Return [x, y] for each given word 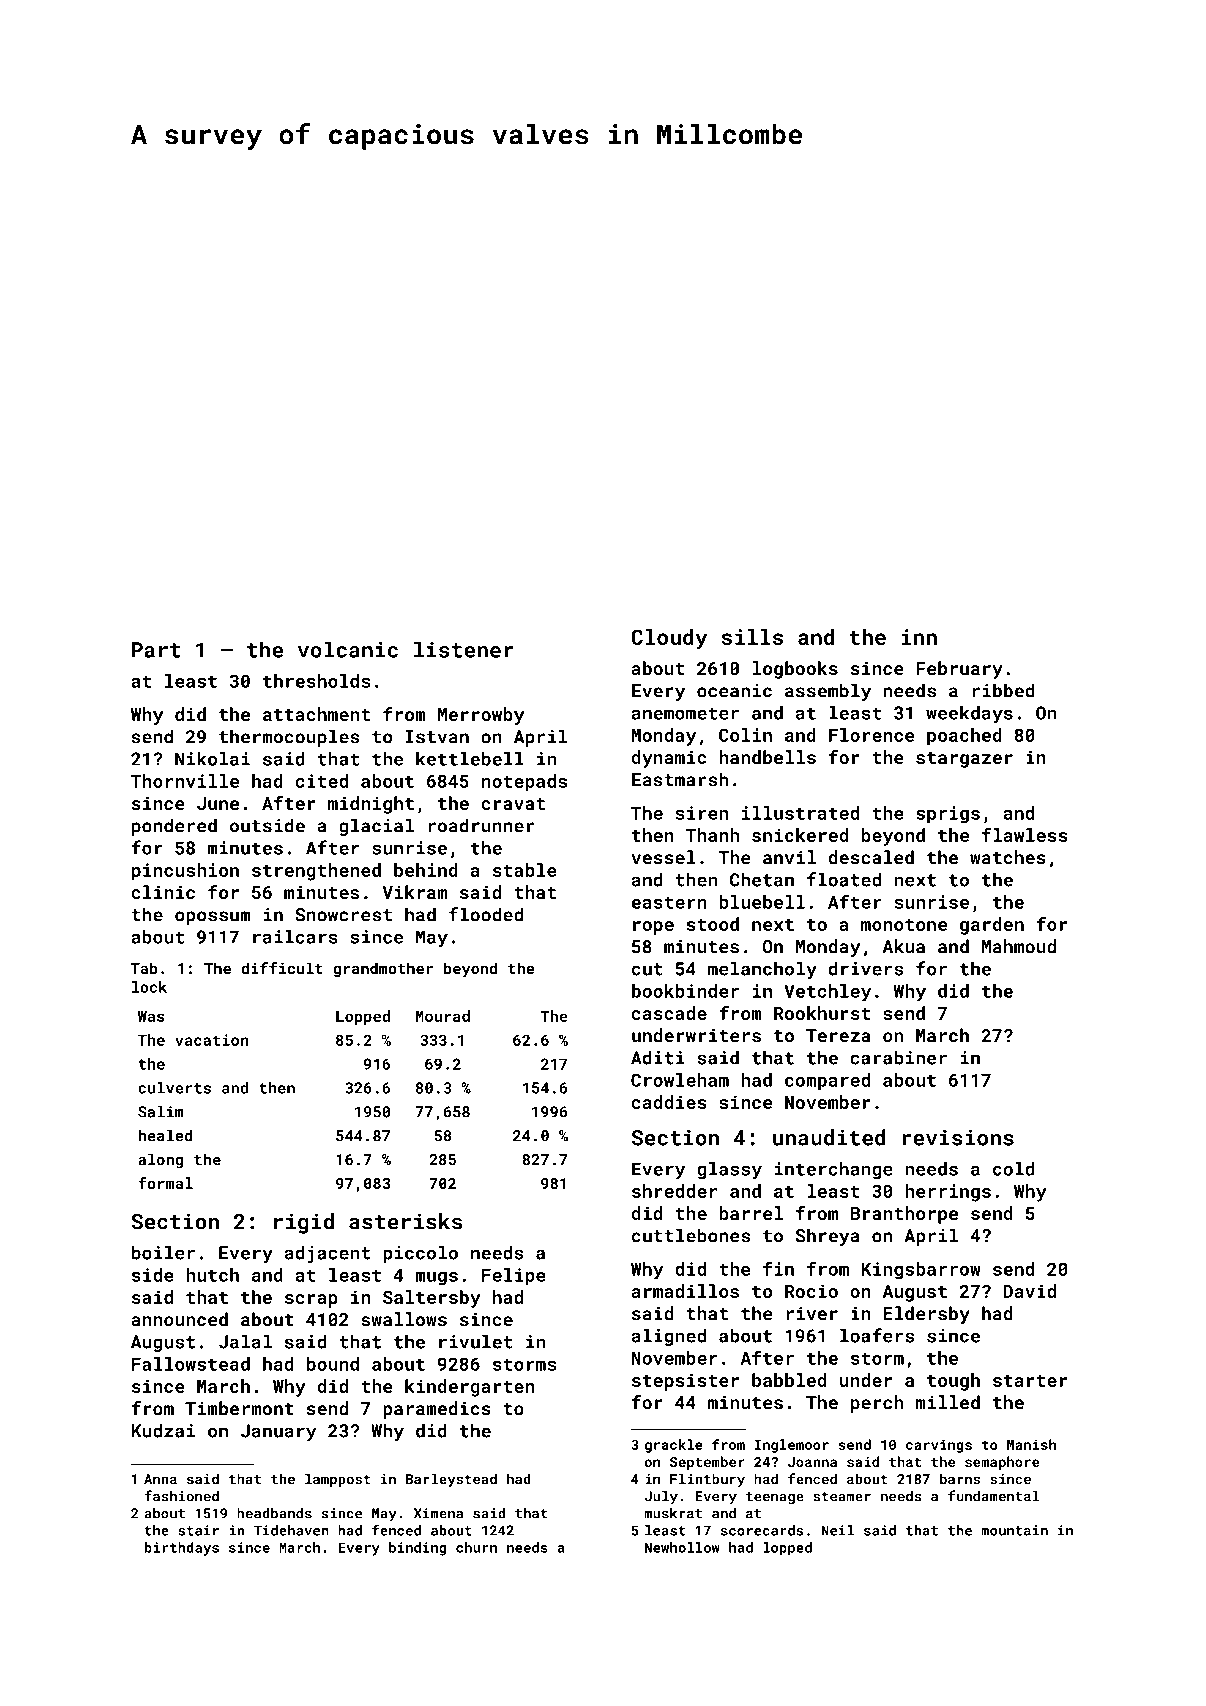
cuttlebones [691, 1235]
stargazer [964, 760]
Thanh [712, 835]
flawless [1025, 835]
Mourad [443, 1016]
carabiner [898, 1057]
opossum [212, 918]
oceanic [734, 691]
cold [1013, 1169]
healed [165, 1135]
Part [156, 650]
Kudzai [163, 1430]
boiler [163, 1252]
